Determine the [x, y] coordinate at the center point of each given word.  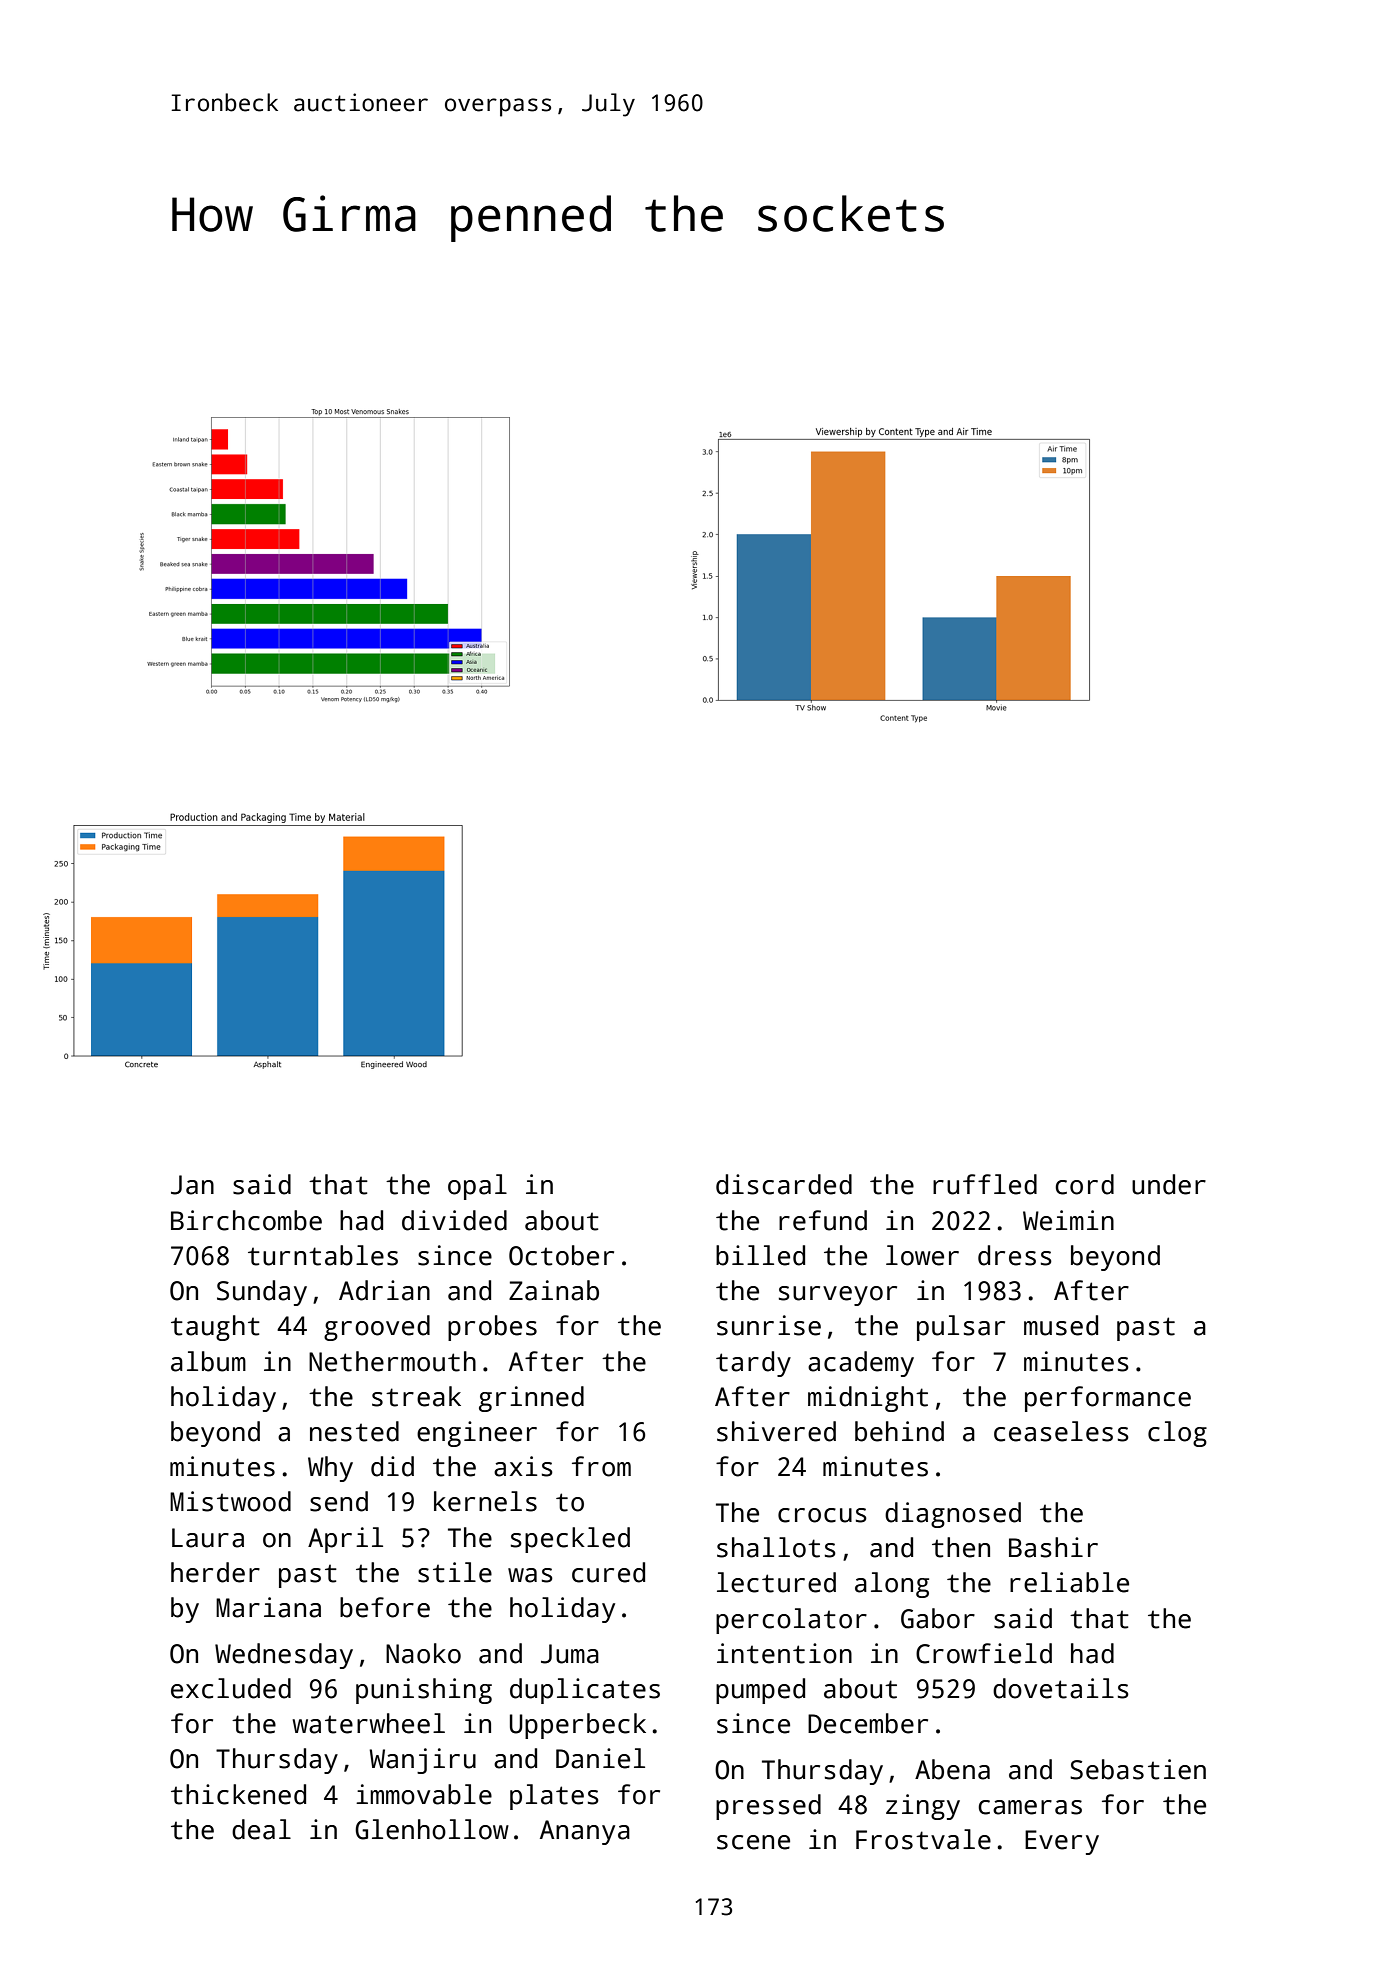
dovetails [1061, 1688]
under [1169, 1184]
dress [1015, 1255]
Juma [570, 1654]
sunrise [769, 1325]
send [339, 1501]
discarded [784, 1184]
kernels [485, 1501]
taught [215, 1328]
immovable [424, 1794]
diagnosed [953, 1515]
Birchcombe [246, 1220]
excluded [231, 1688]
